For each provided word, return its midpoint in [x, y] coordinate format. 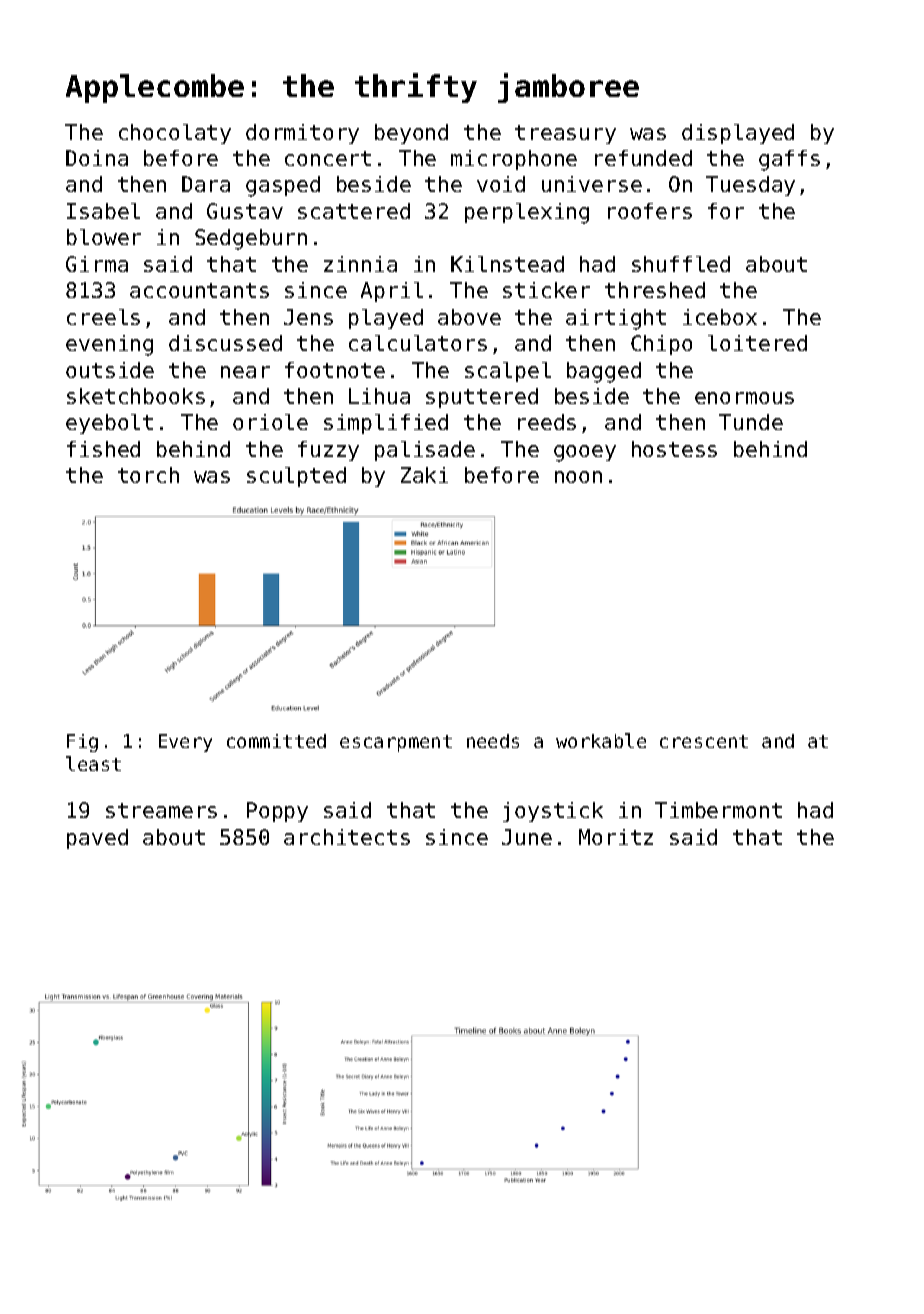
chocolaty [175, 134]
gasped [283, 186]
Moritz [616, 837]
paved [97, 839]
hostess [674, 449]
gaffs [789, 160]
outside [110, 370]
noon [578, 477]
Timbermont [718, 810]
